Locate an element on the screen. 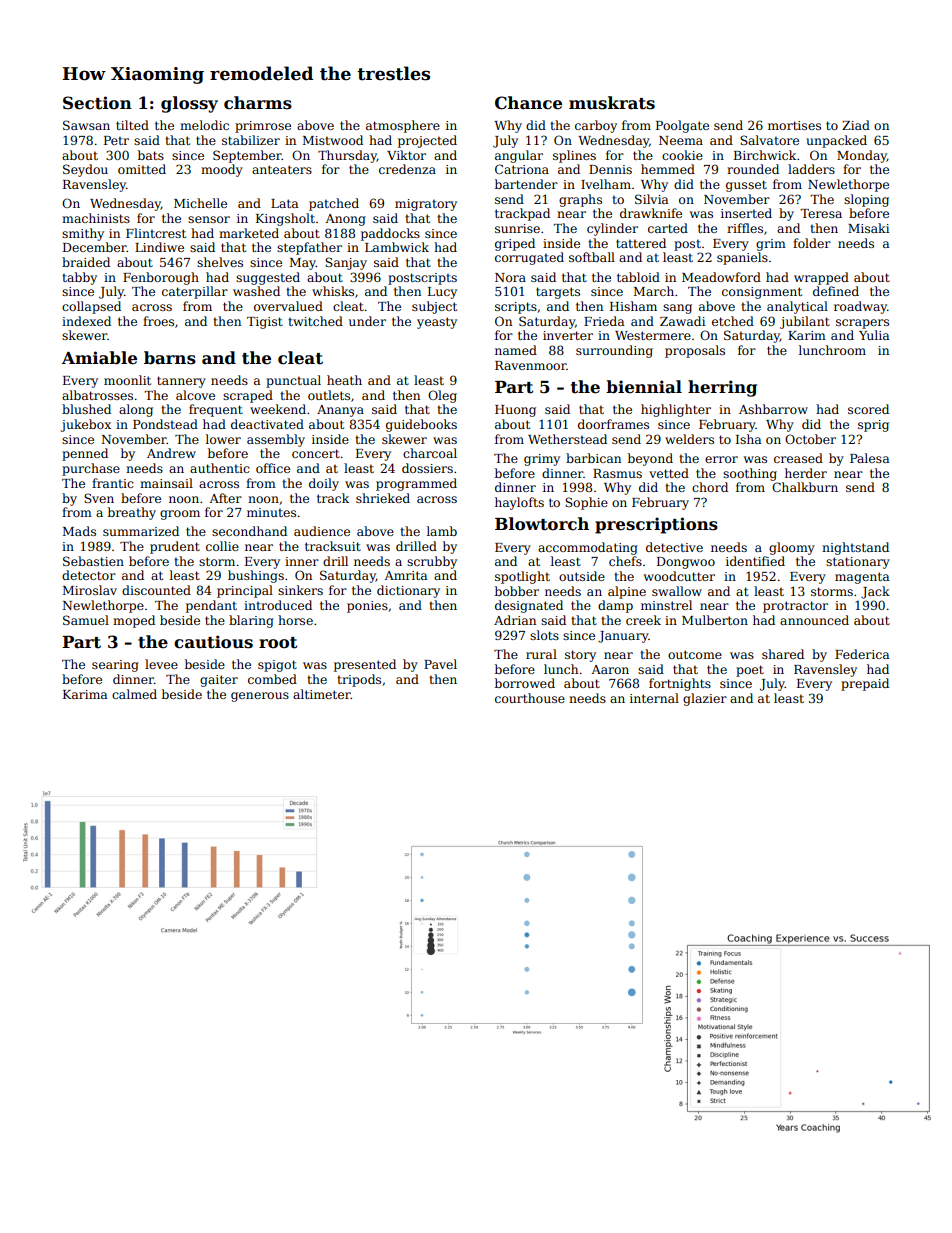  charms is located at coordinates (258, 103).
